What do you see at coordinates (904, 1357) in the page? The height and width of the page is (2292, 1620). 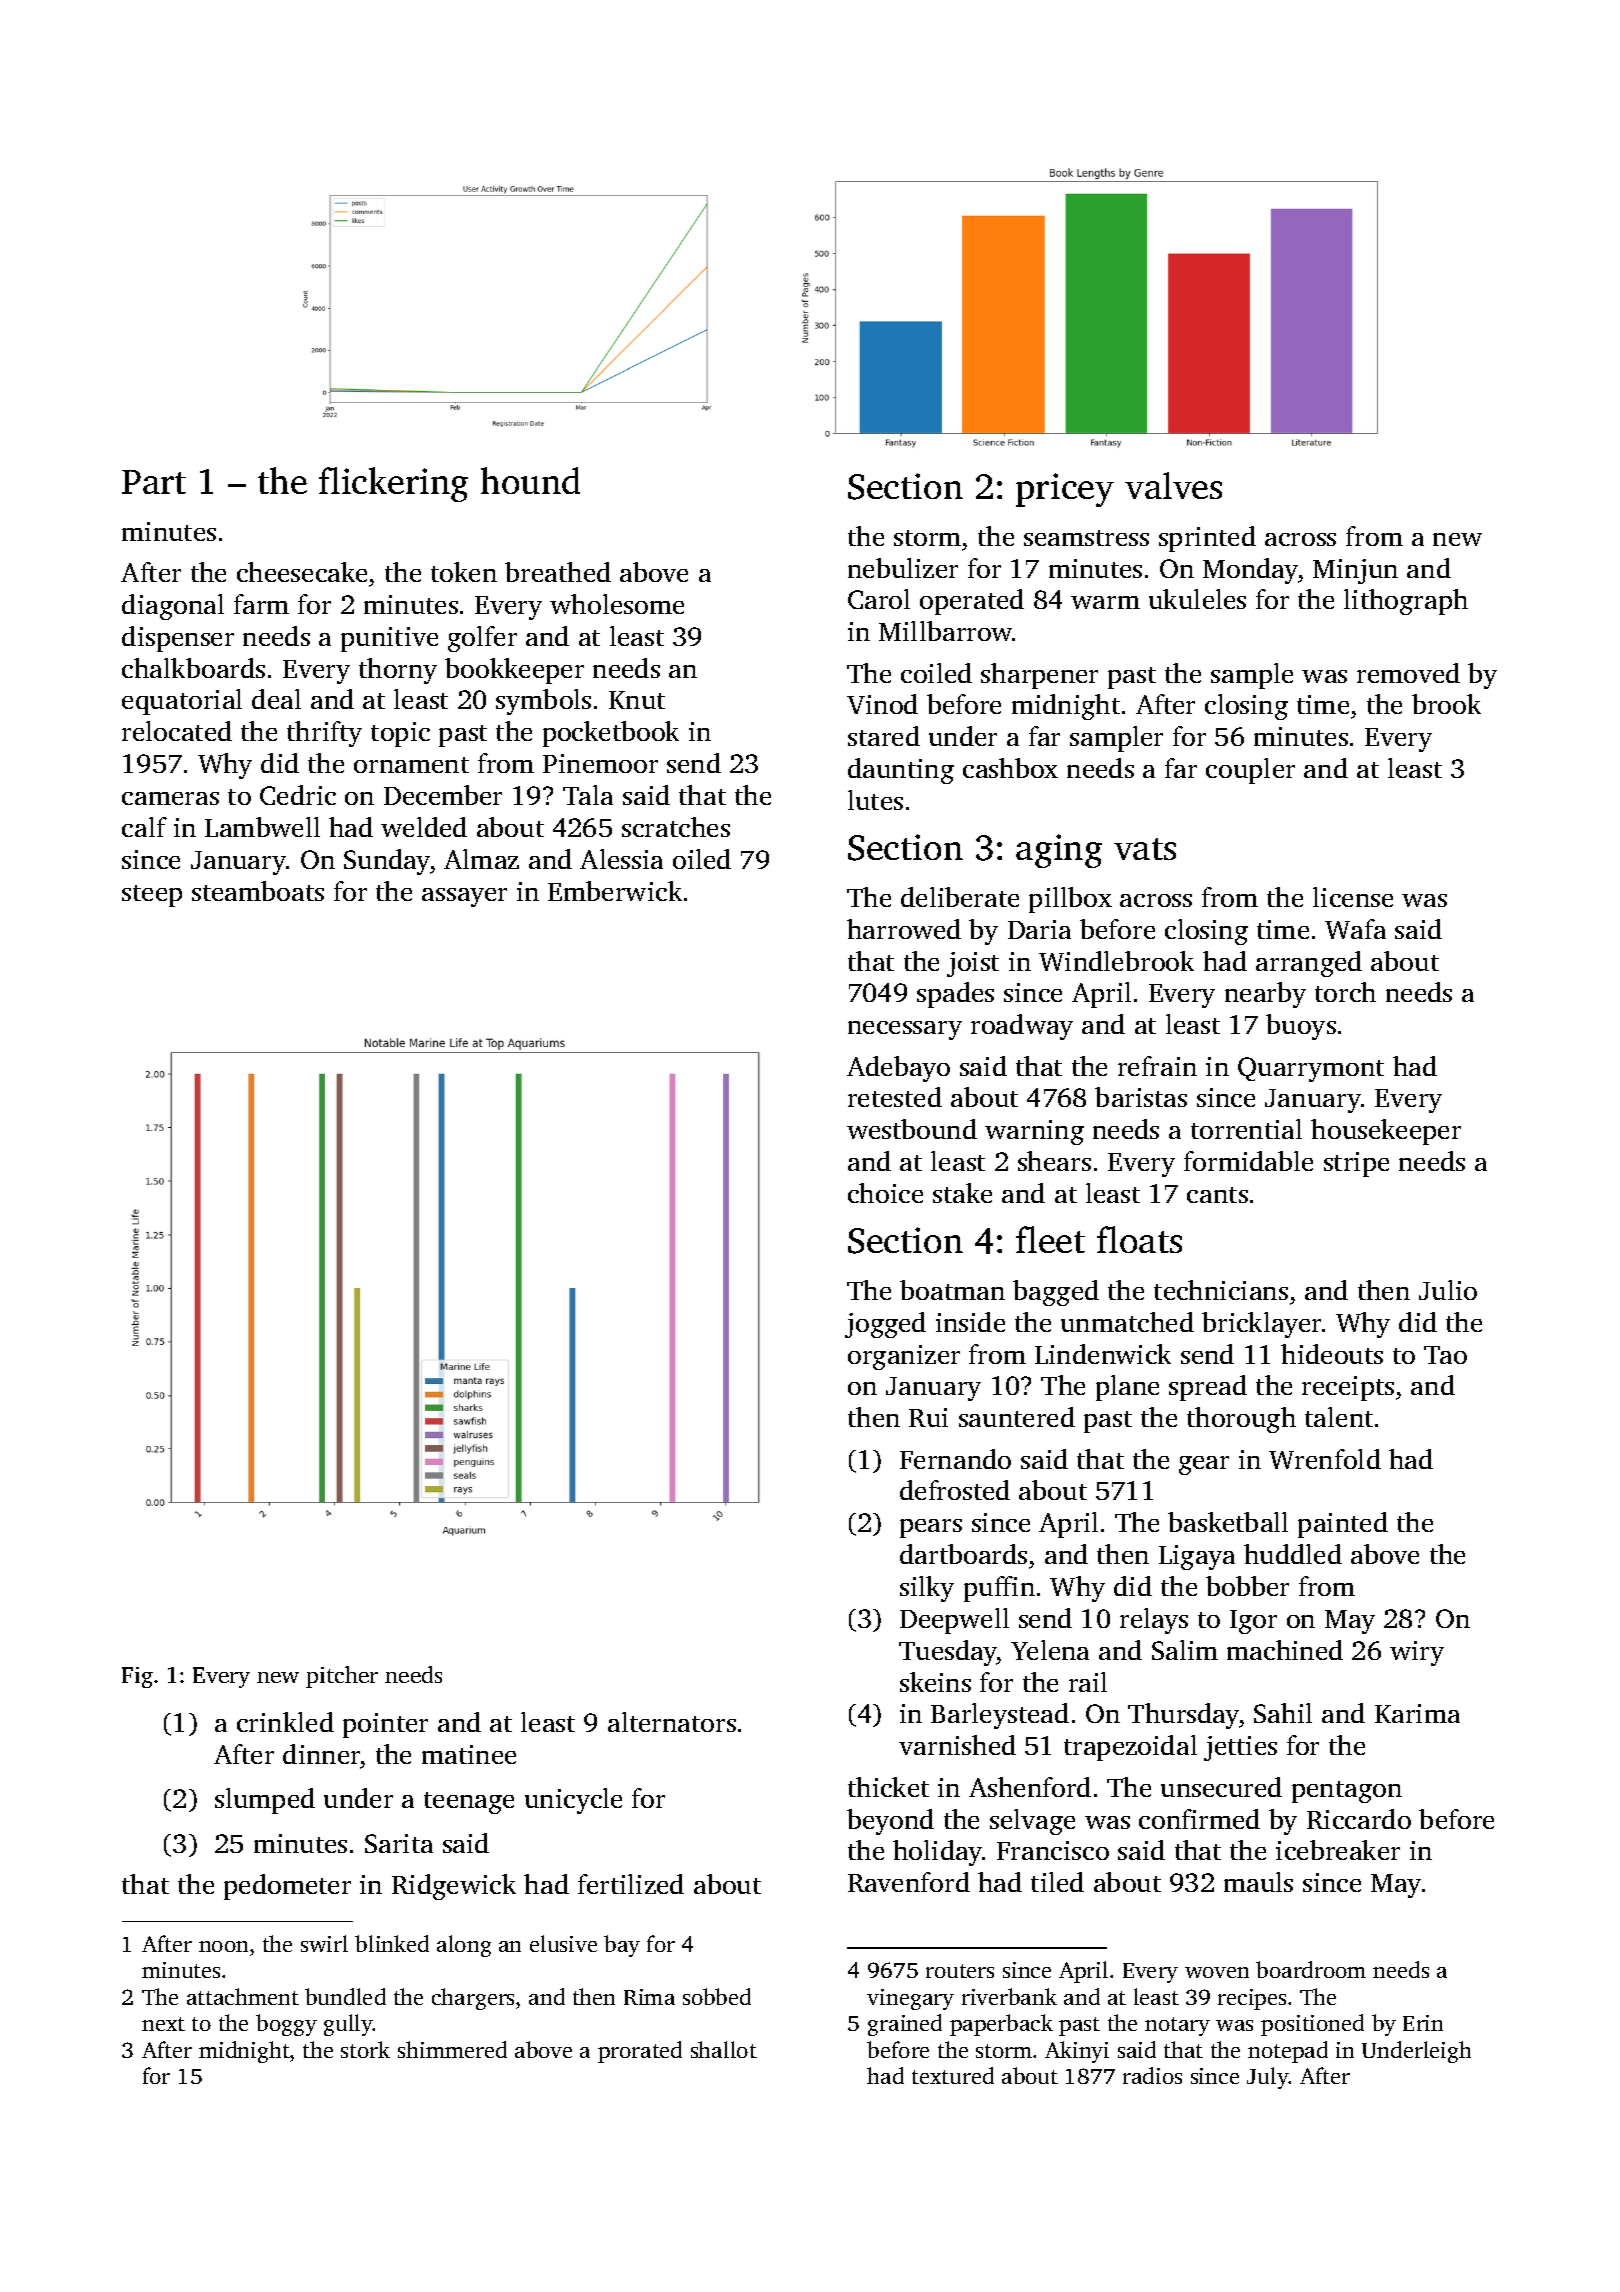 I see `organizer` at bounding box center [904, 1357].
